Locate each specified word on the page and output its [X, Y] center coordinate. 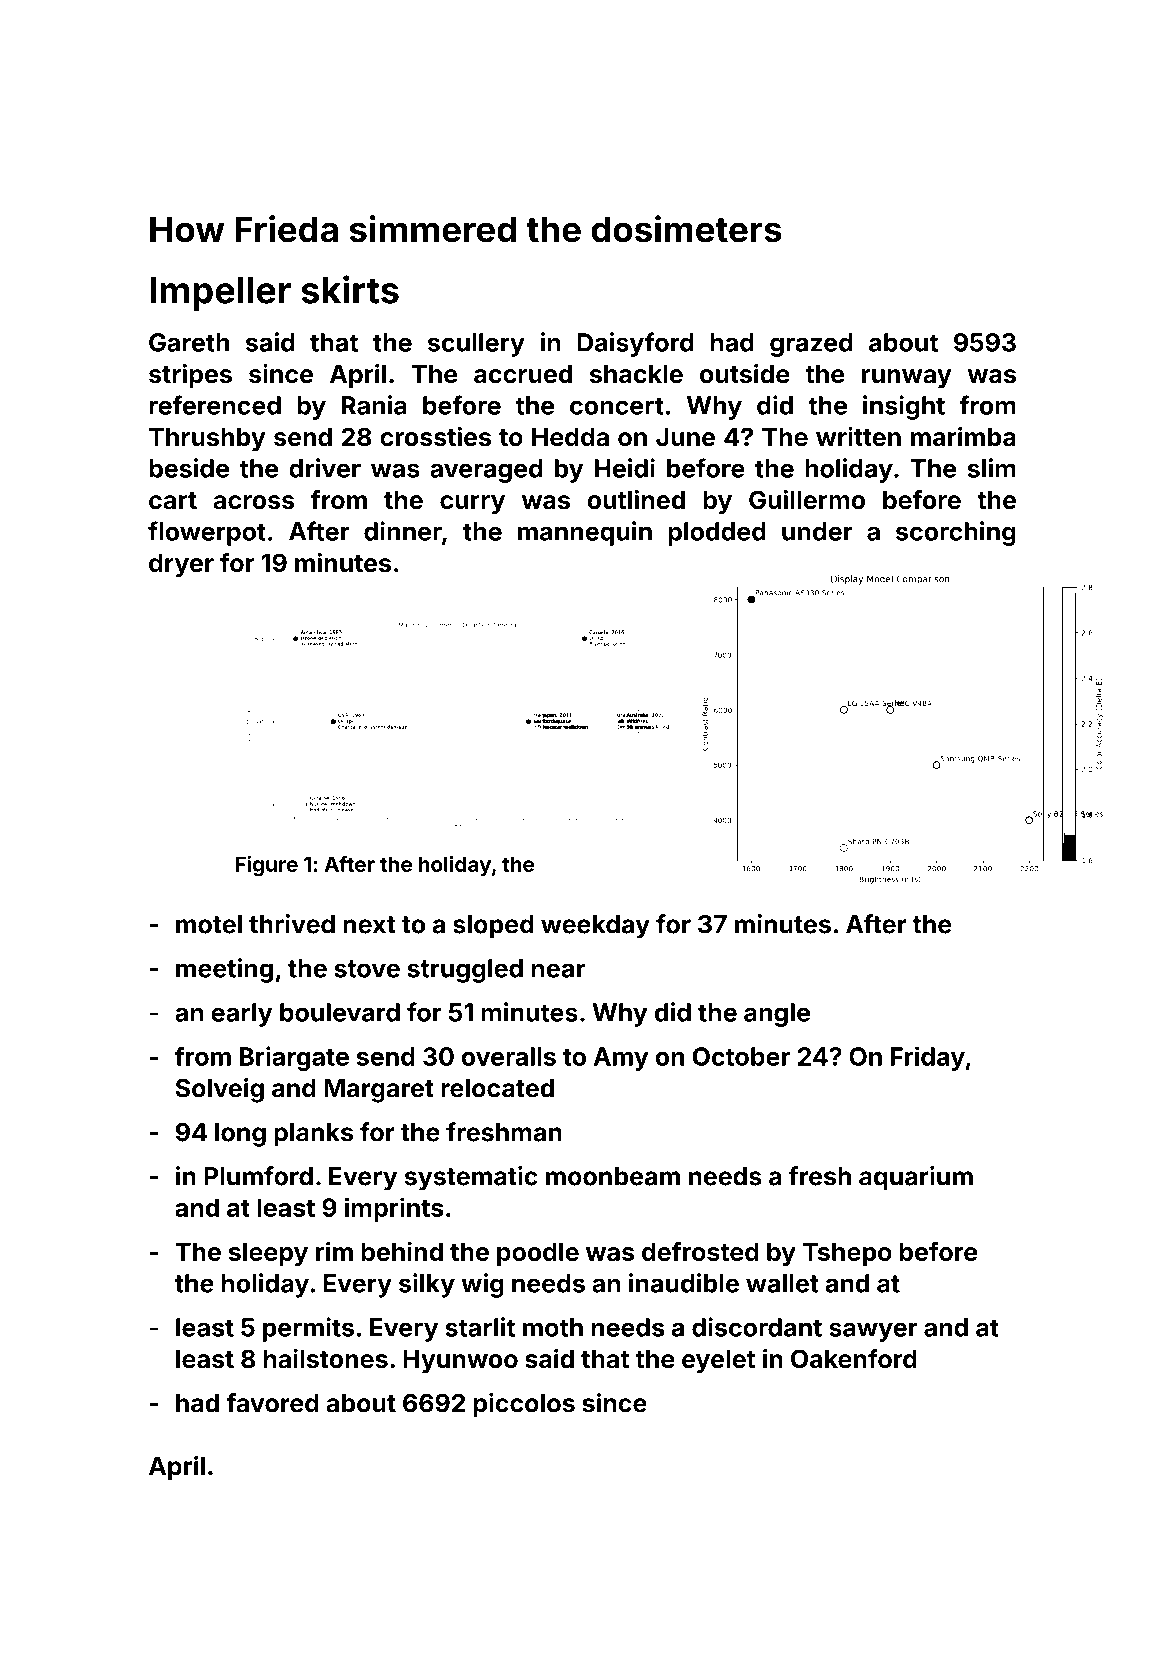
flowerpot [207, 533]
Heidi [625, 468]
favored [272, 1403]
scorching [956, 533]
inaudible [684, 1283]
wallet [782, 1283]
